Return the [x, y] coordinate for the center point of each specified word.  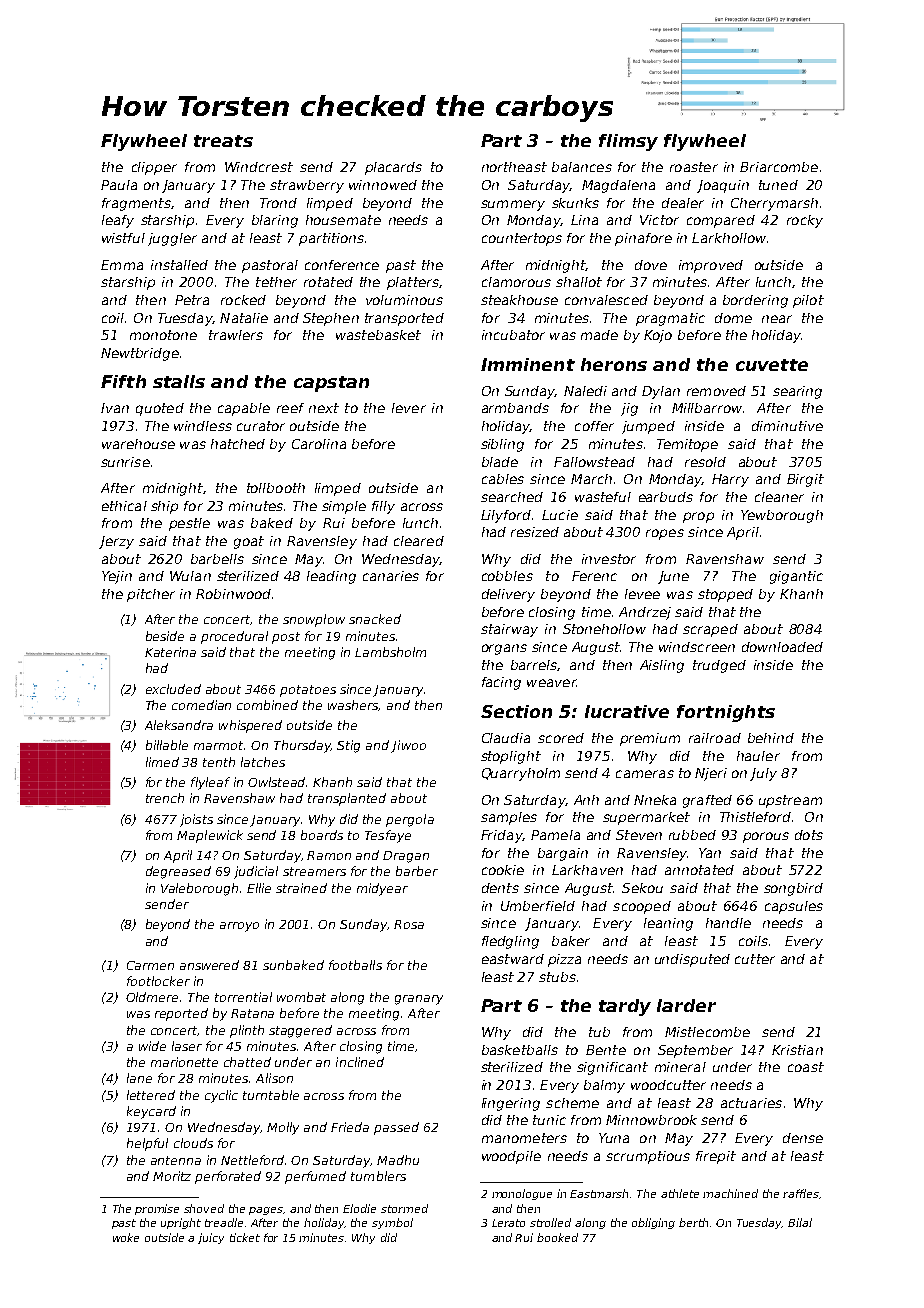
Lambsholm [390, 652]
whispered [250, 726]
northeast [514, 167]
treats [223, 141]
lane [139, 1078]
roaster [694, 167]
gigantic [796, 577]
